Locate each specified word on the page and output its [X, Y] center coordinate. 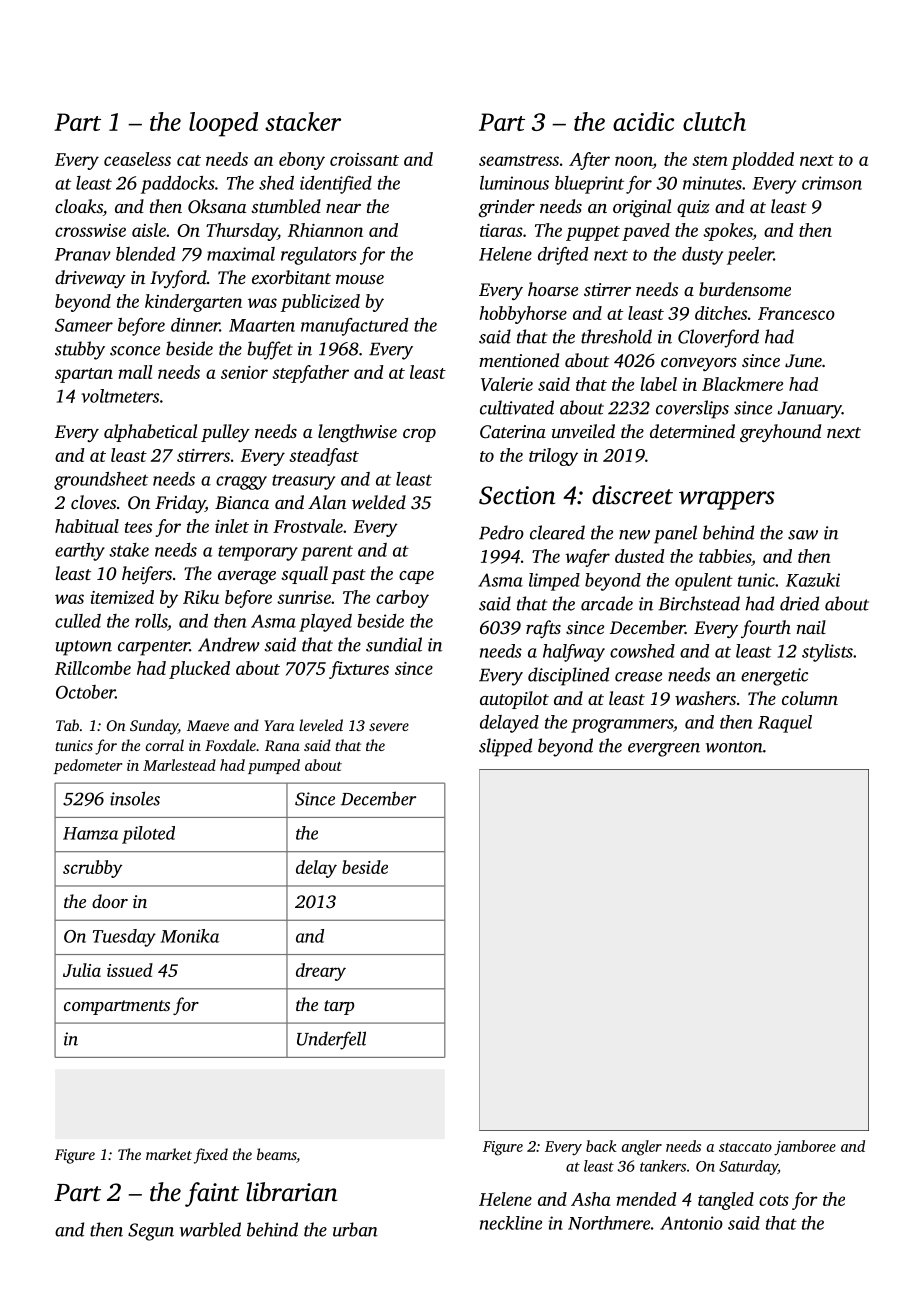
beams [277, 1155]
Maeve [208, 725]
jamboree [805, 1148]
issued [130, 970]
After [589, 161]
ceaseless [137, 159]
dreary [321, 972]
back [601, 1146]
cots [774, 1200]
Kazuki [813, 580]
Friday [180, 504]
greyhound [780, 433]
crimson [832, 183]
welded [379, 502]
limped [554, 582]
